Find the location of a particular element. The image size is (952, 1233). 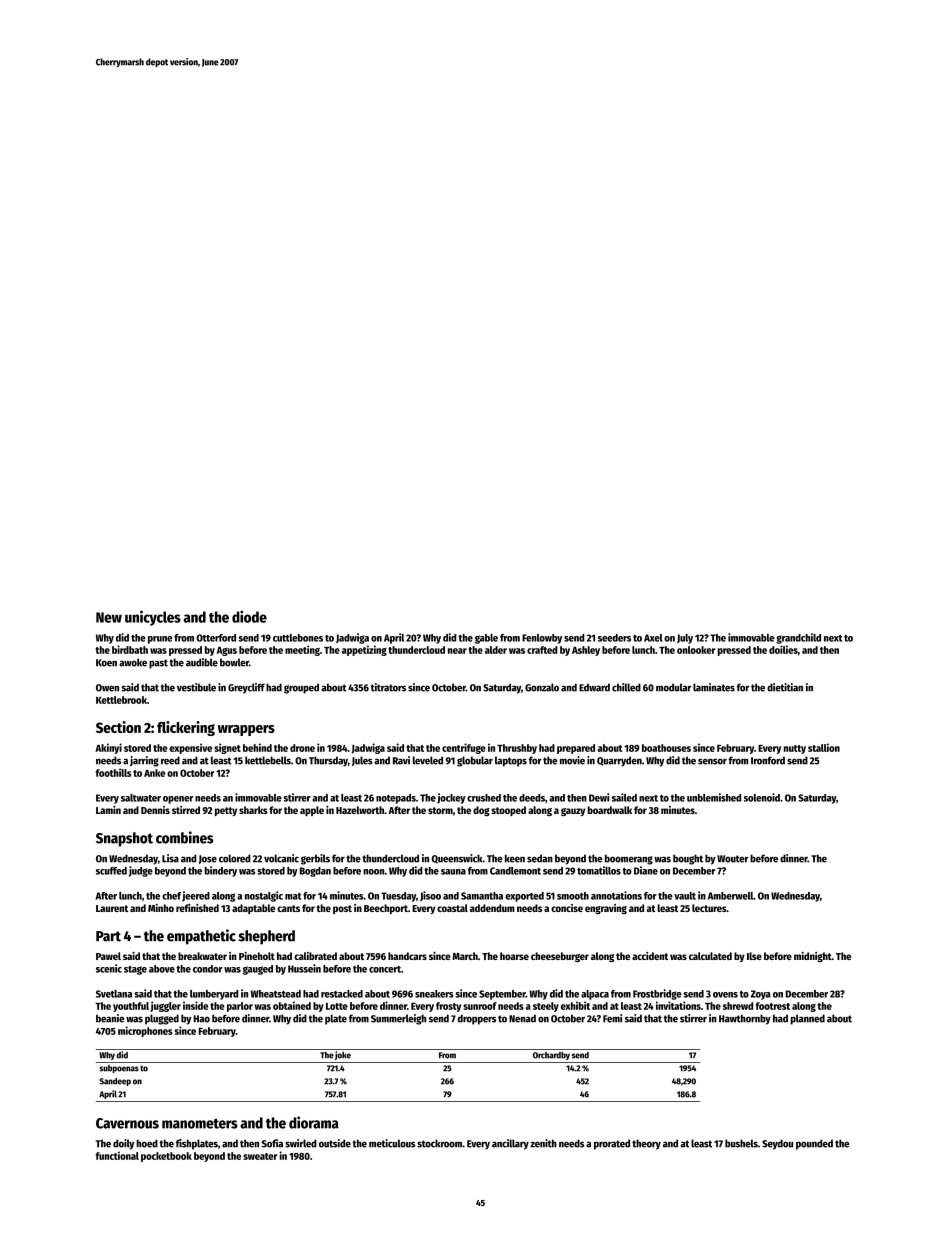

functional is located at coordinates (117, 1155).
